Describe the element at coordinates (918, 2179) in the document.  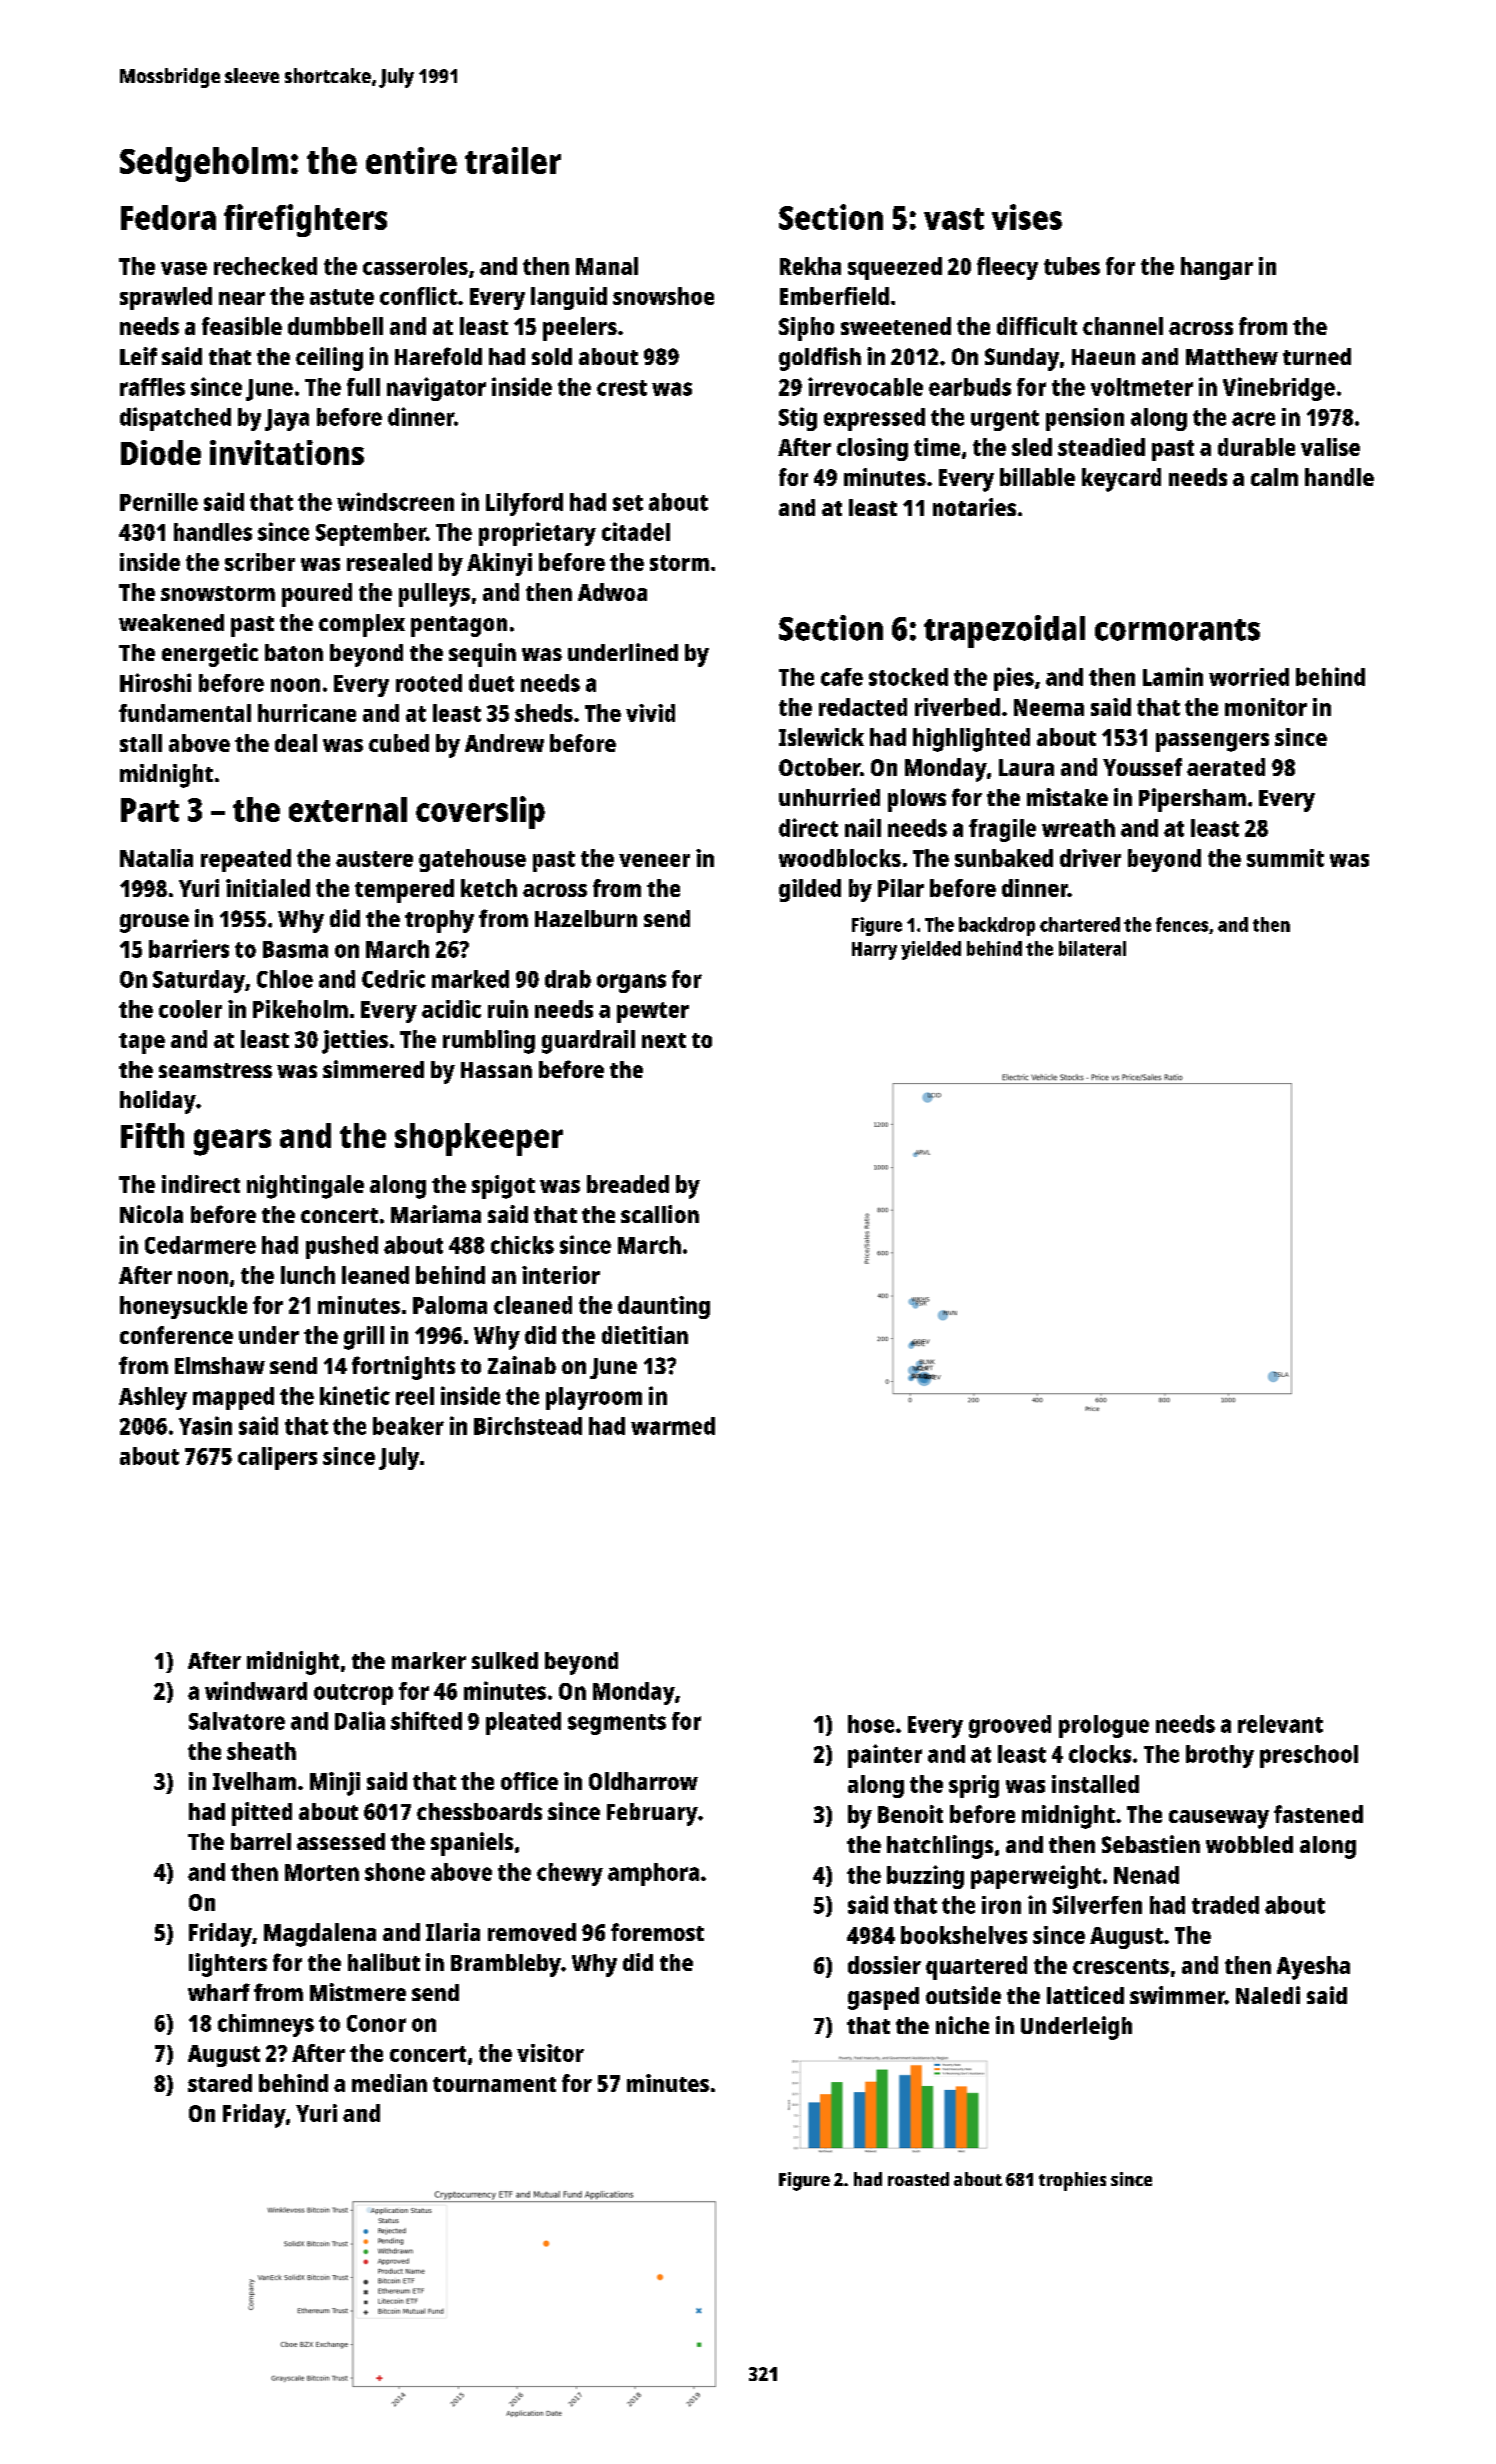
I see `roasted` at that location.
